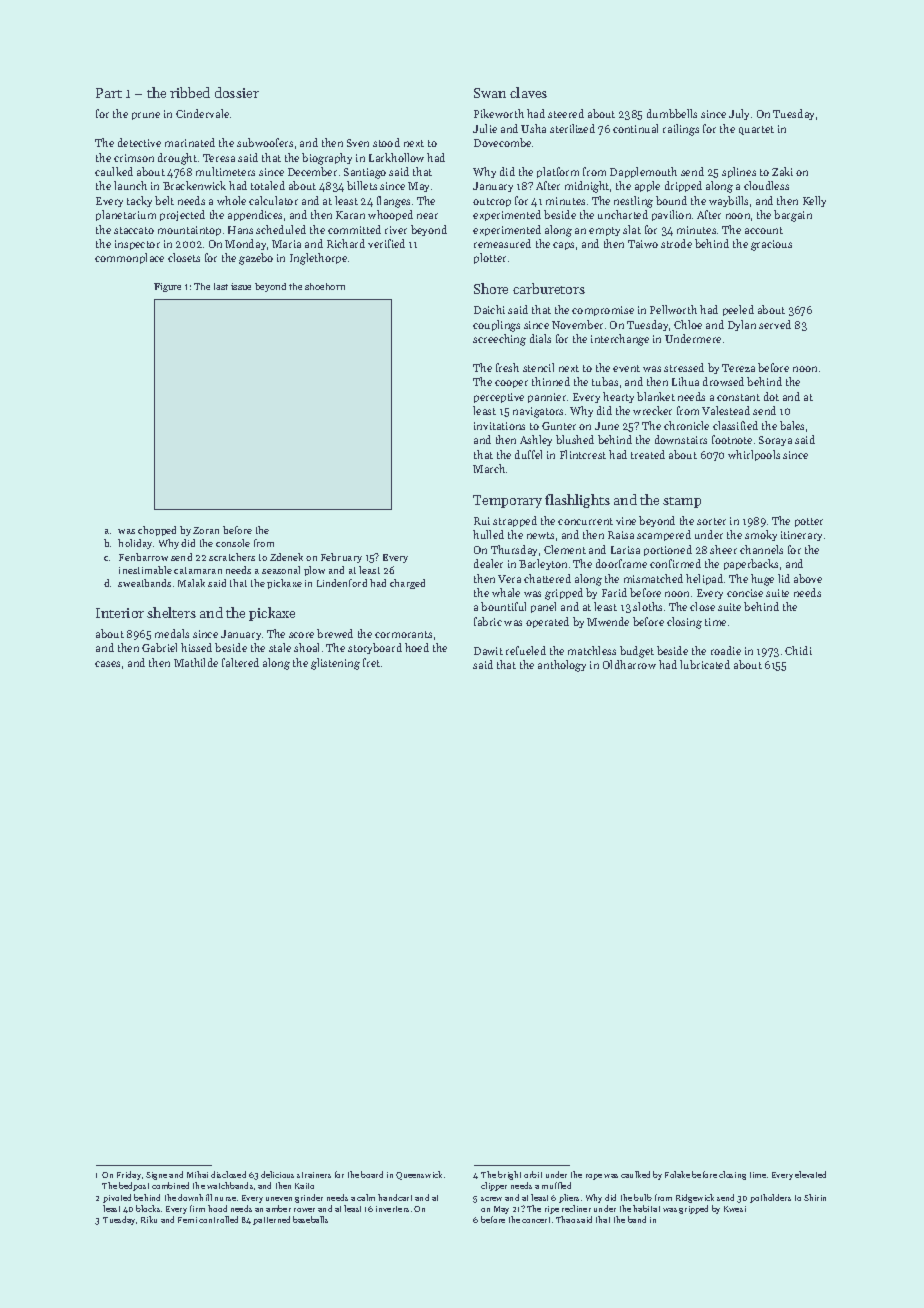 This page has height=1308, width=924. I want to click on faltered, so click(240, 662).
